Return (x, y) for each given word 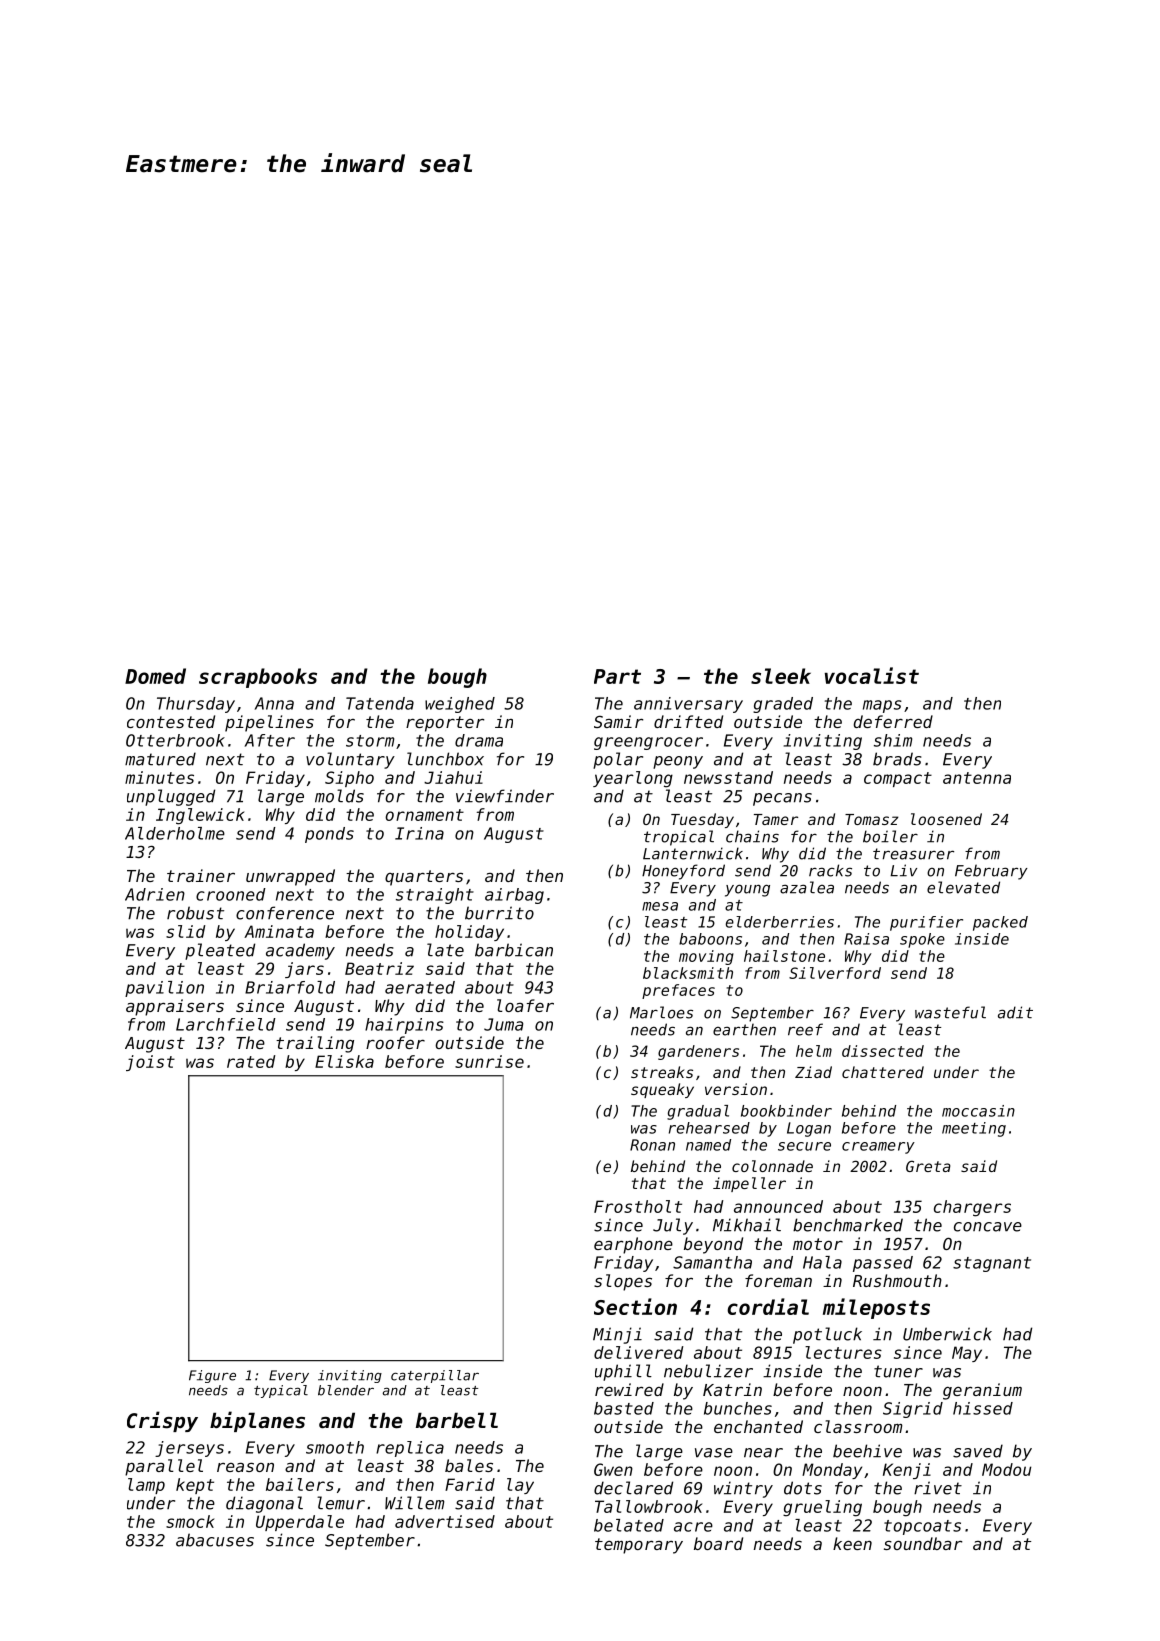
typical (281, 1391)
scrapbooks (258, 678)
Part (617, 676)
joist (150, 1063)
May (967, 1354)
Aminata (279, 931)
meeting (974, 1129)
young (747, 890)
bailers (300, 1484)
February (991, 872)
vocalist (872, 675)
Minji (617, 1335)
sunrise (489, 1061)
